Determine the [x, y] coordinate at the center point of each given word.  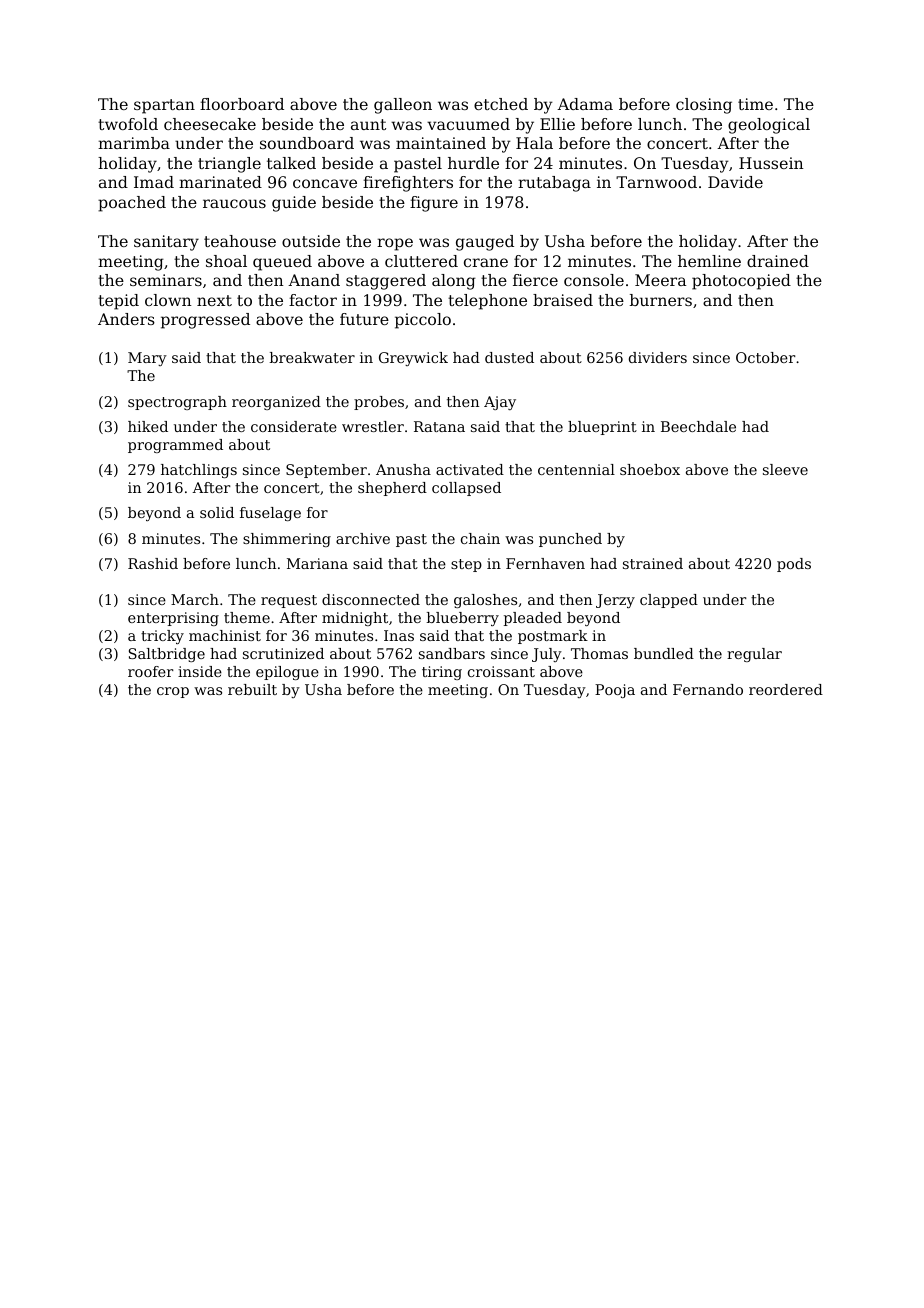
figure [434, 204]
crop [173, 692]
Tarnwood [656, 182]
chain [480, 538]
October [766, 357]
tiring [442, 673]
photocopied [741, 282]
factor [313, 300]
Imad [154, 182]
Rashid [153, 563]
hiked [148, 426]
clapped [669, 601]
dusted [509, 357]
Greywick [413, 359]
